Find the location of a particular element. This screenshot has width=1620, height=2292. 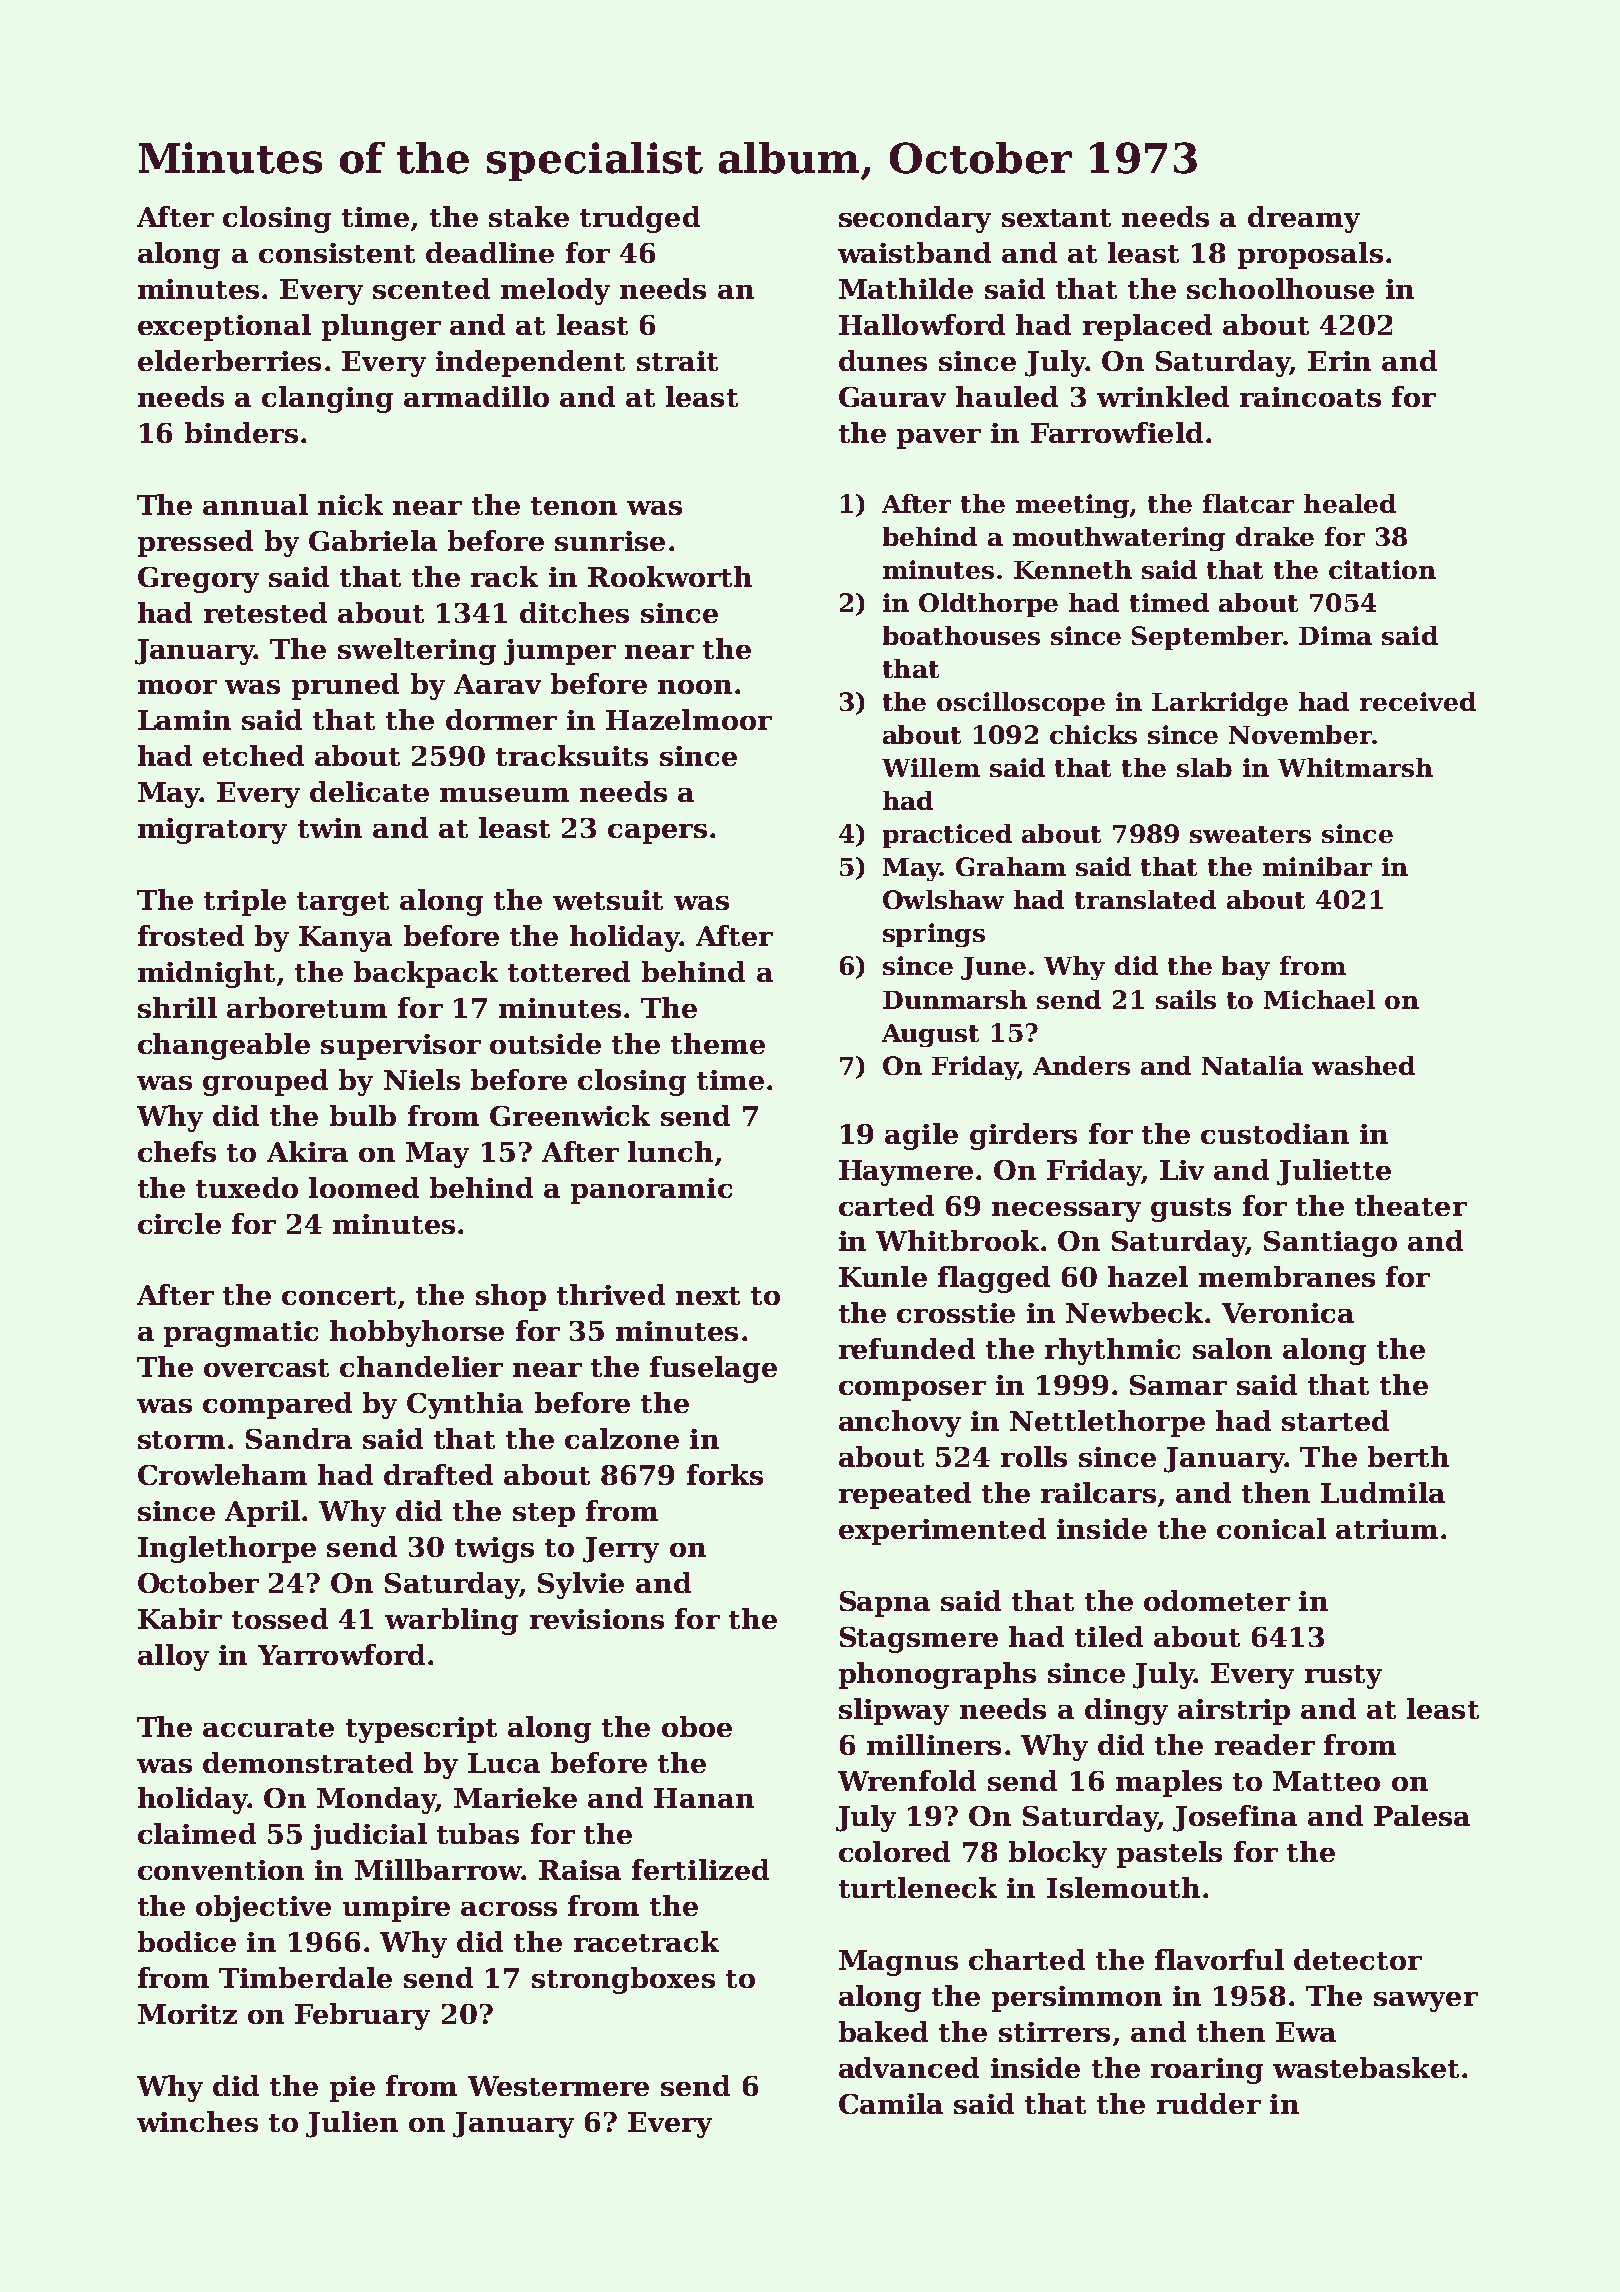

healed is located at coordinates (1350, 503).
